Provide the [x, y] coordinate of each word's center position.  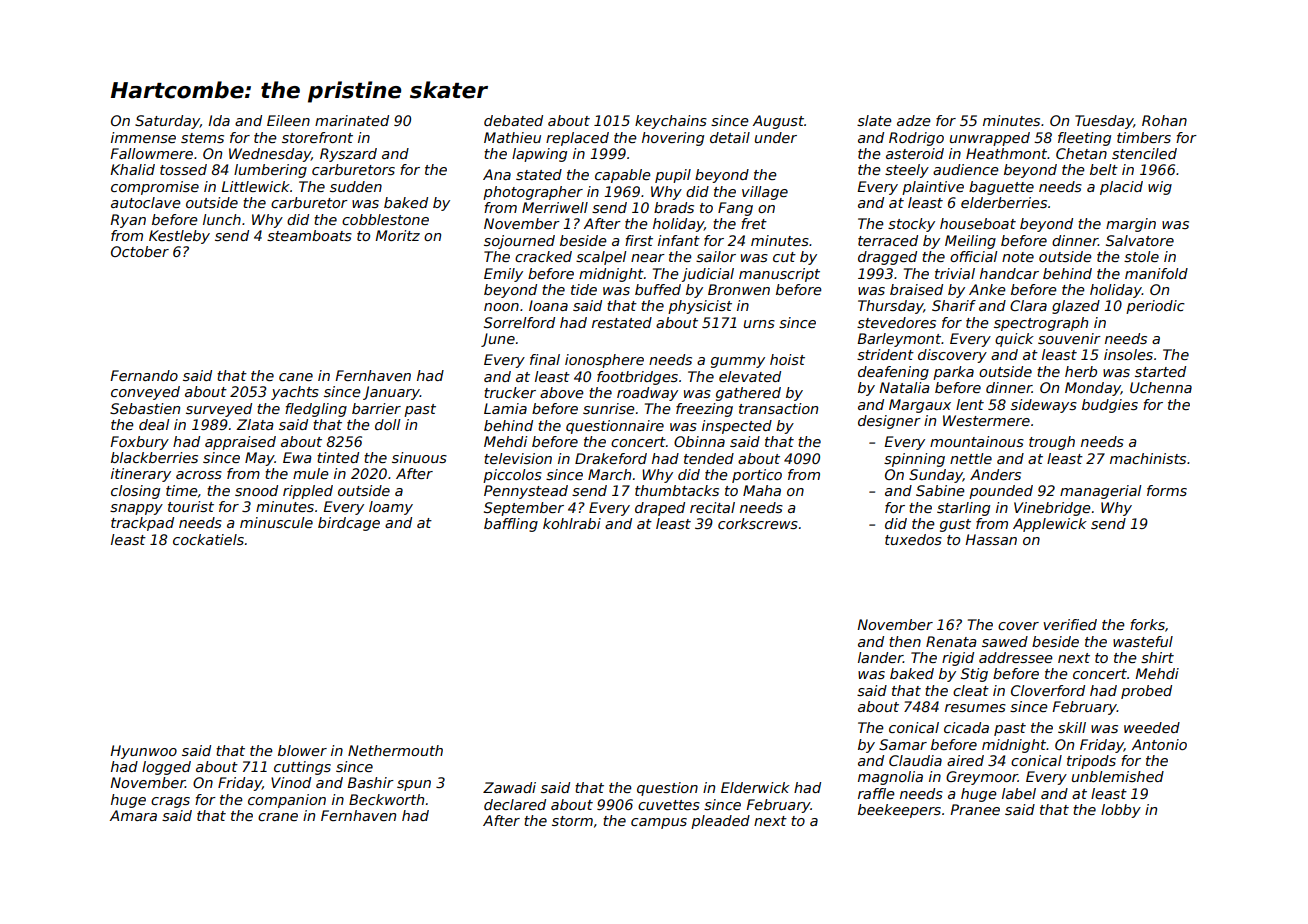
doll [387, 424]
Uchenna [1161, 387]
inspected [737, 427]
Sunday [936, 476]
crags [170, 802]
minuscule [276, 522]
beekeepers [899, 811]
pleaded [720, 822]
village [765, 193]
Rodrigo [916, 139]
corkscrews [758, 523]
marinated [352, 120]
